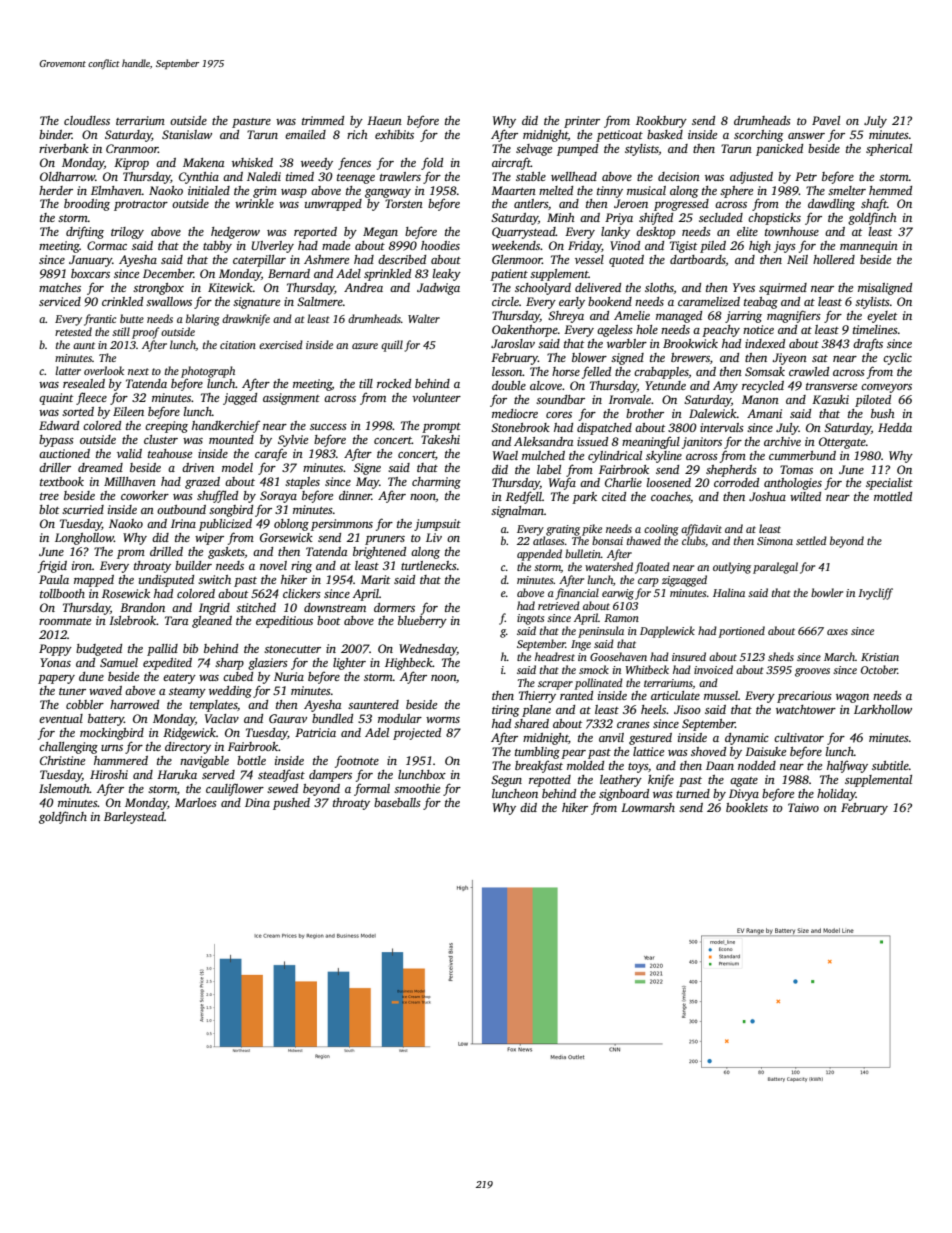  What do you see at coordinates (323, 120) in the screenshot?
I see `trimmed` at bounding box center [323, 120].
